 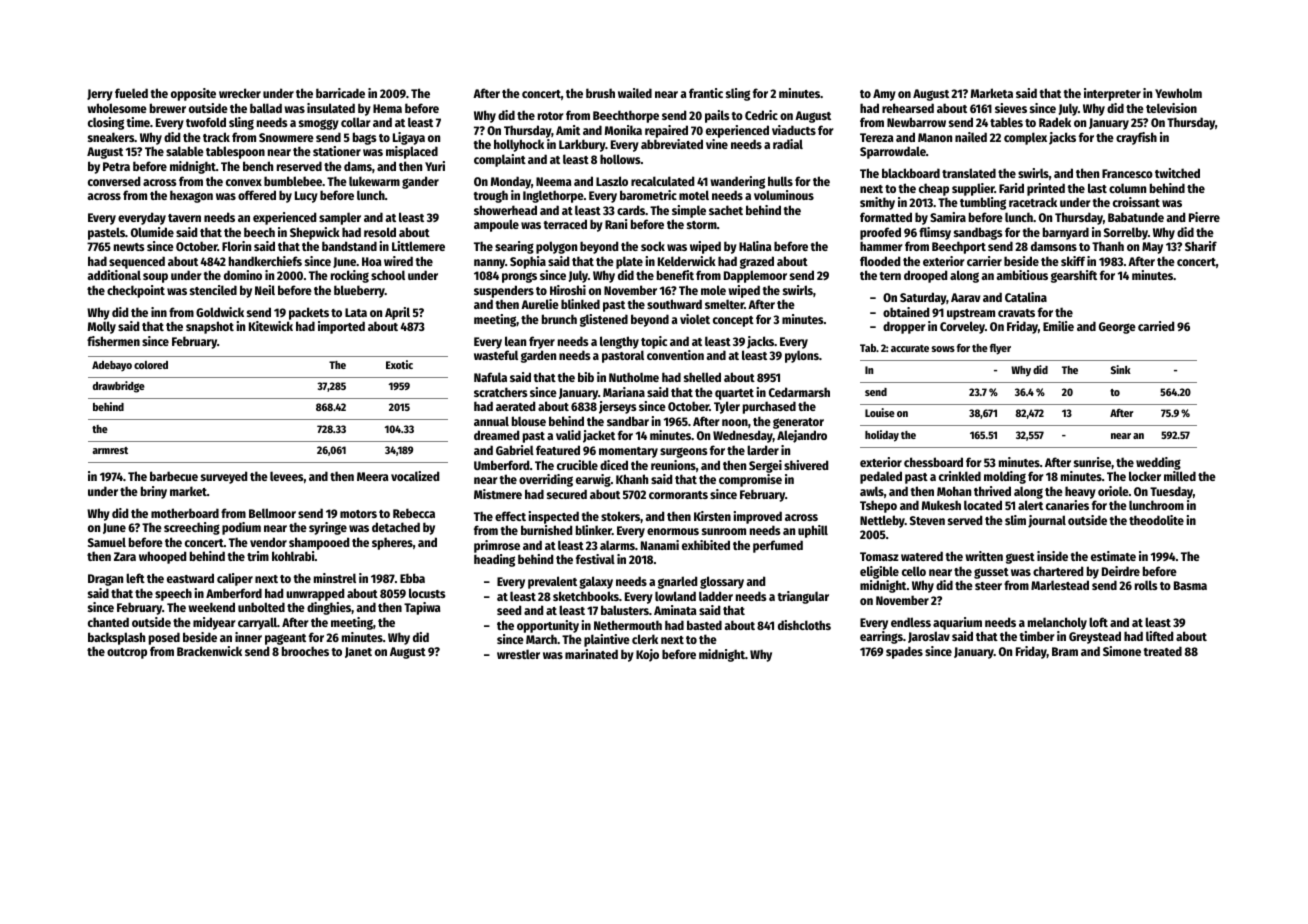 I want to click on carrier, so click(x=984, y=261).
